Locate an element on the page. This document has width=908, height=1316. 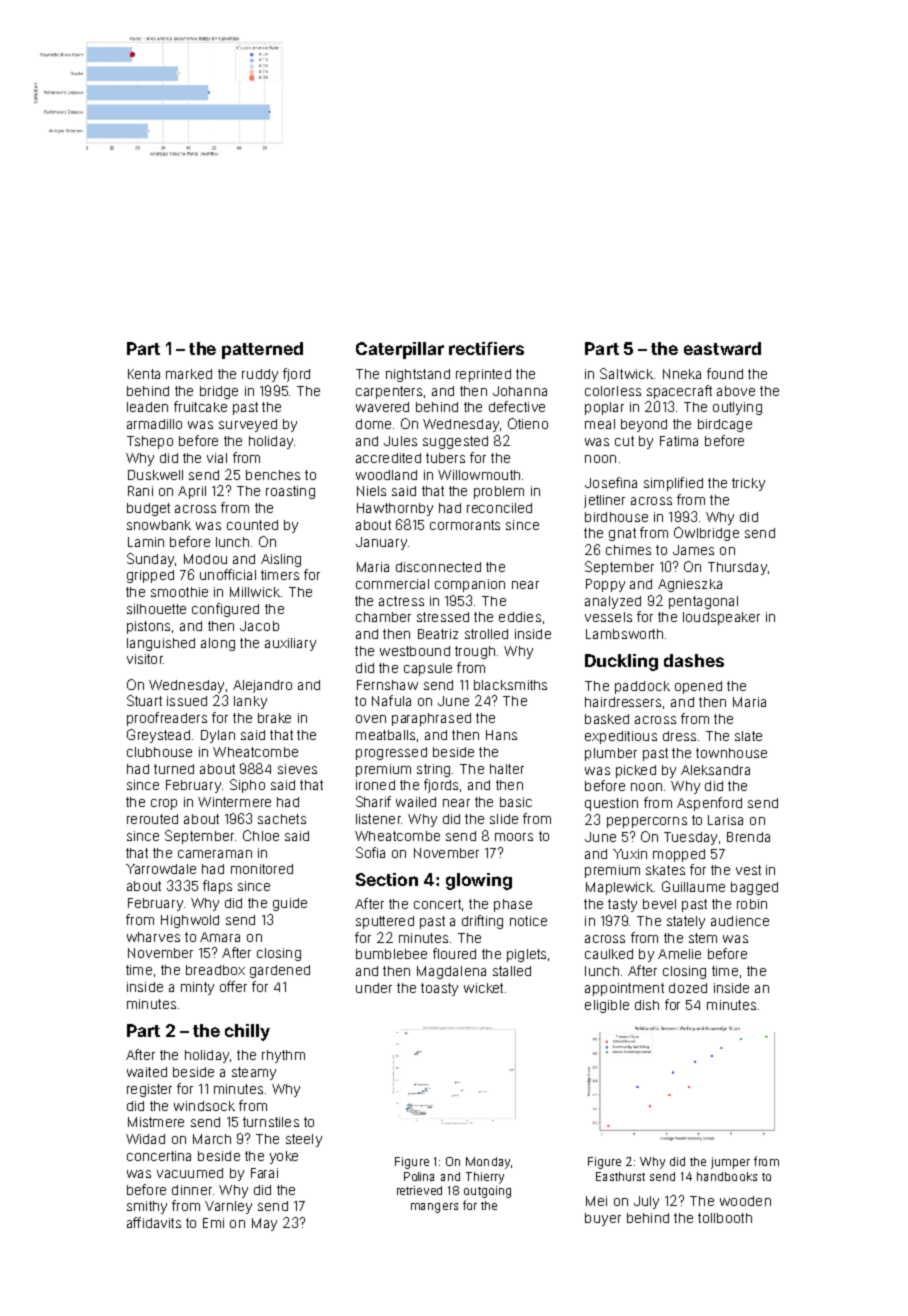
Kenta is located at coordinates (144, 374).
